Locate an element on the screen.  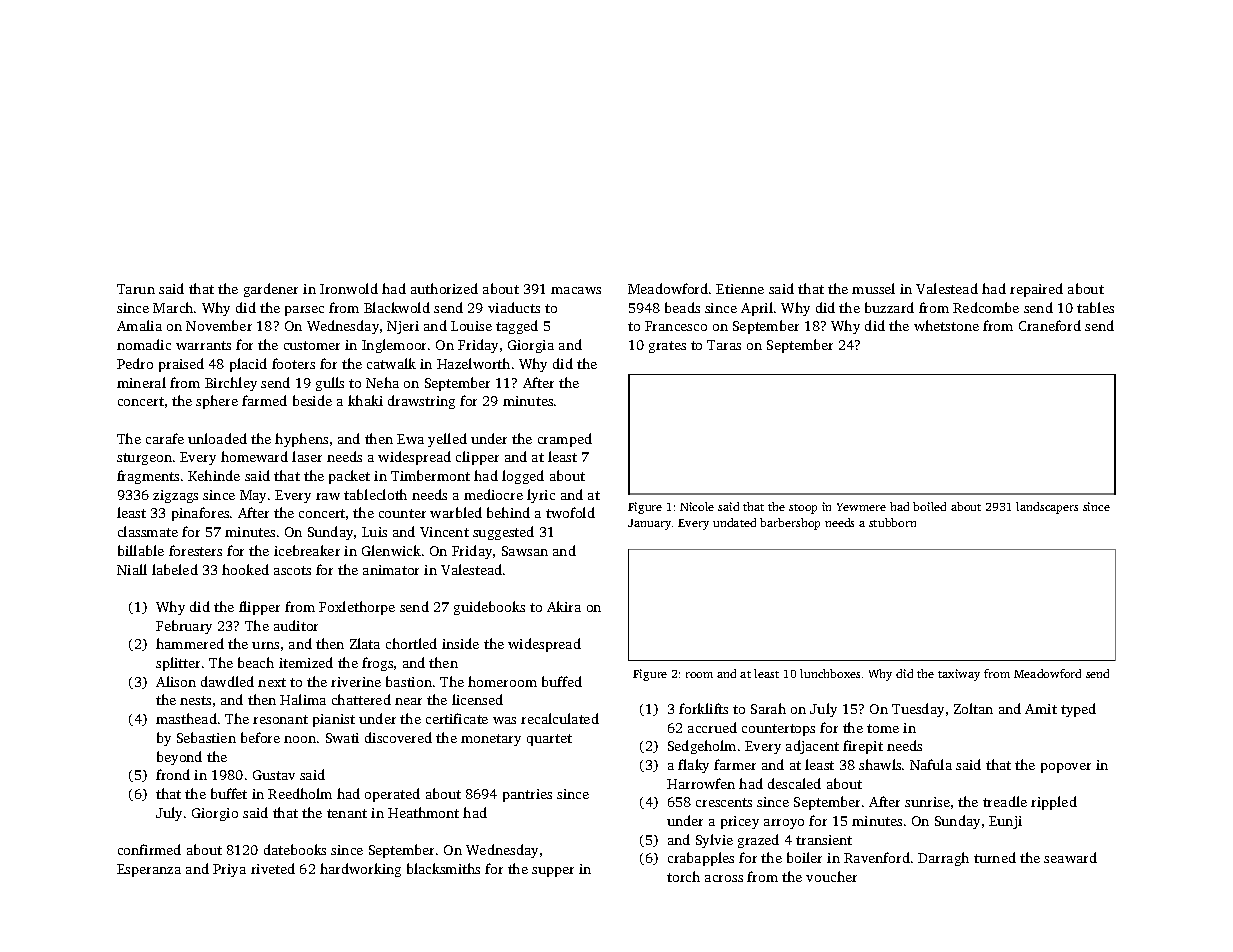
Priya is located at coordinates (229, 870).
